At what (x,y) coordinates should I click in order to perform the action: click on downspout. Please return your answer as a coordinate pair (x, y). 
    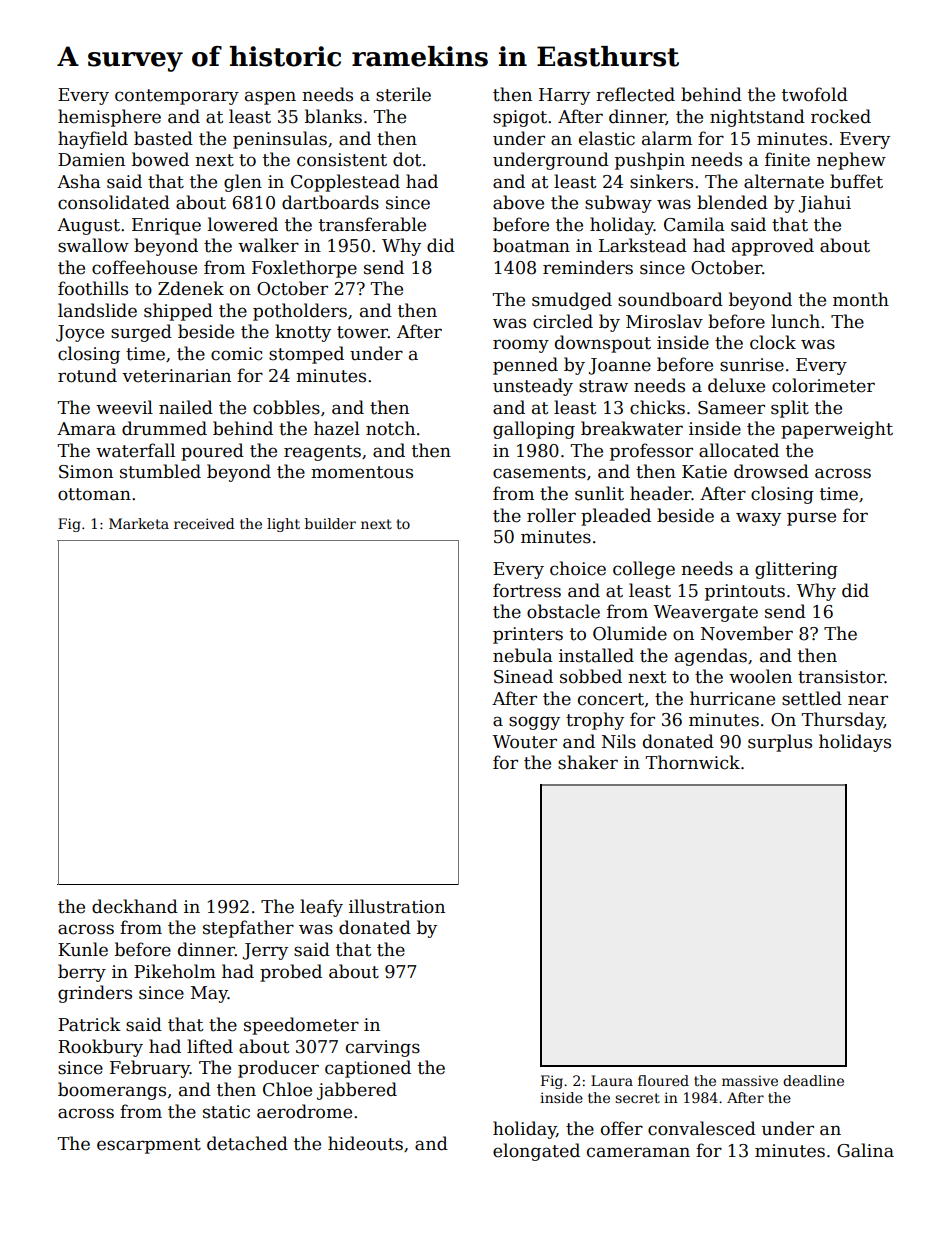
    Looking at the image, I should click on (603, 344).
